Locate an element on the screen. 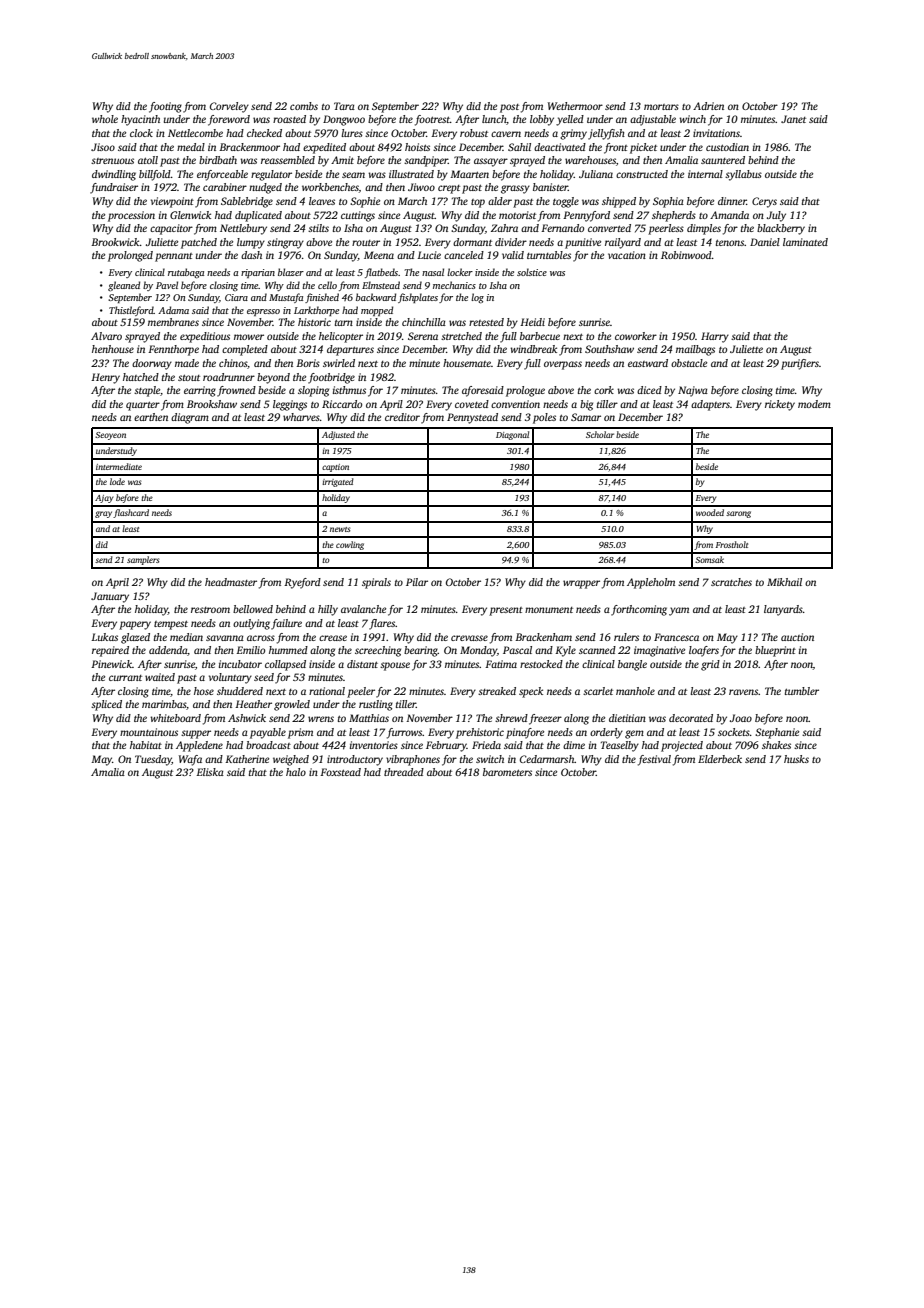  headmaster is located at coordinates (231, 582).
